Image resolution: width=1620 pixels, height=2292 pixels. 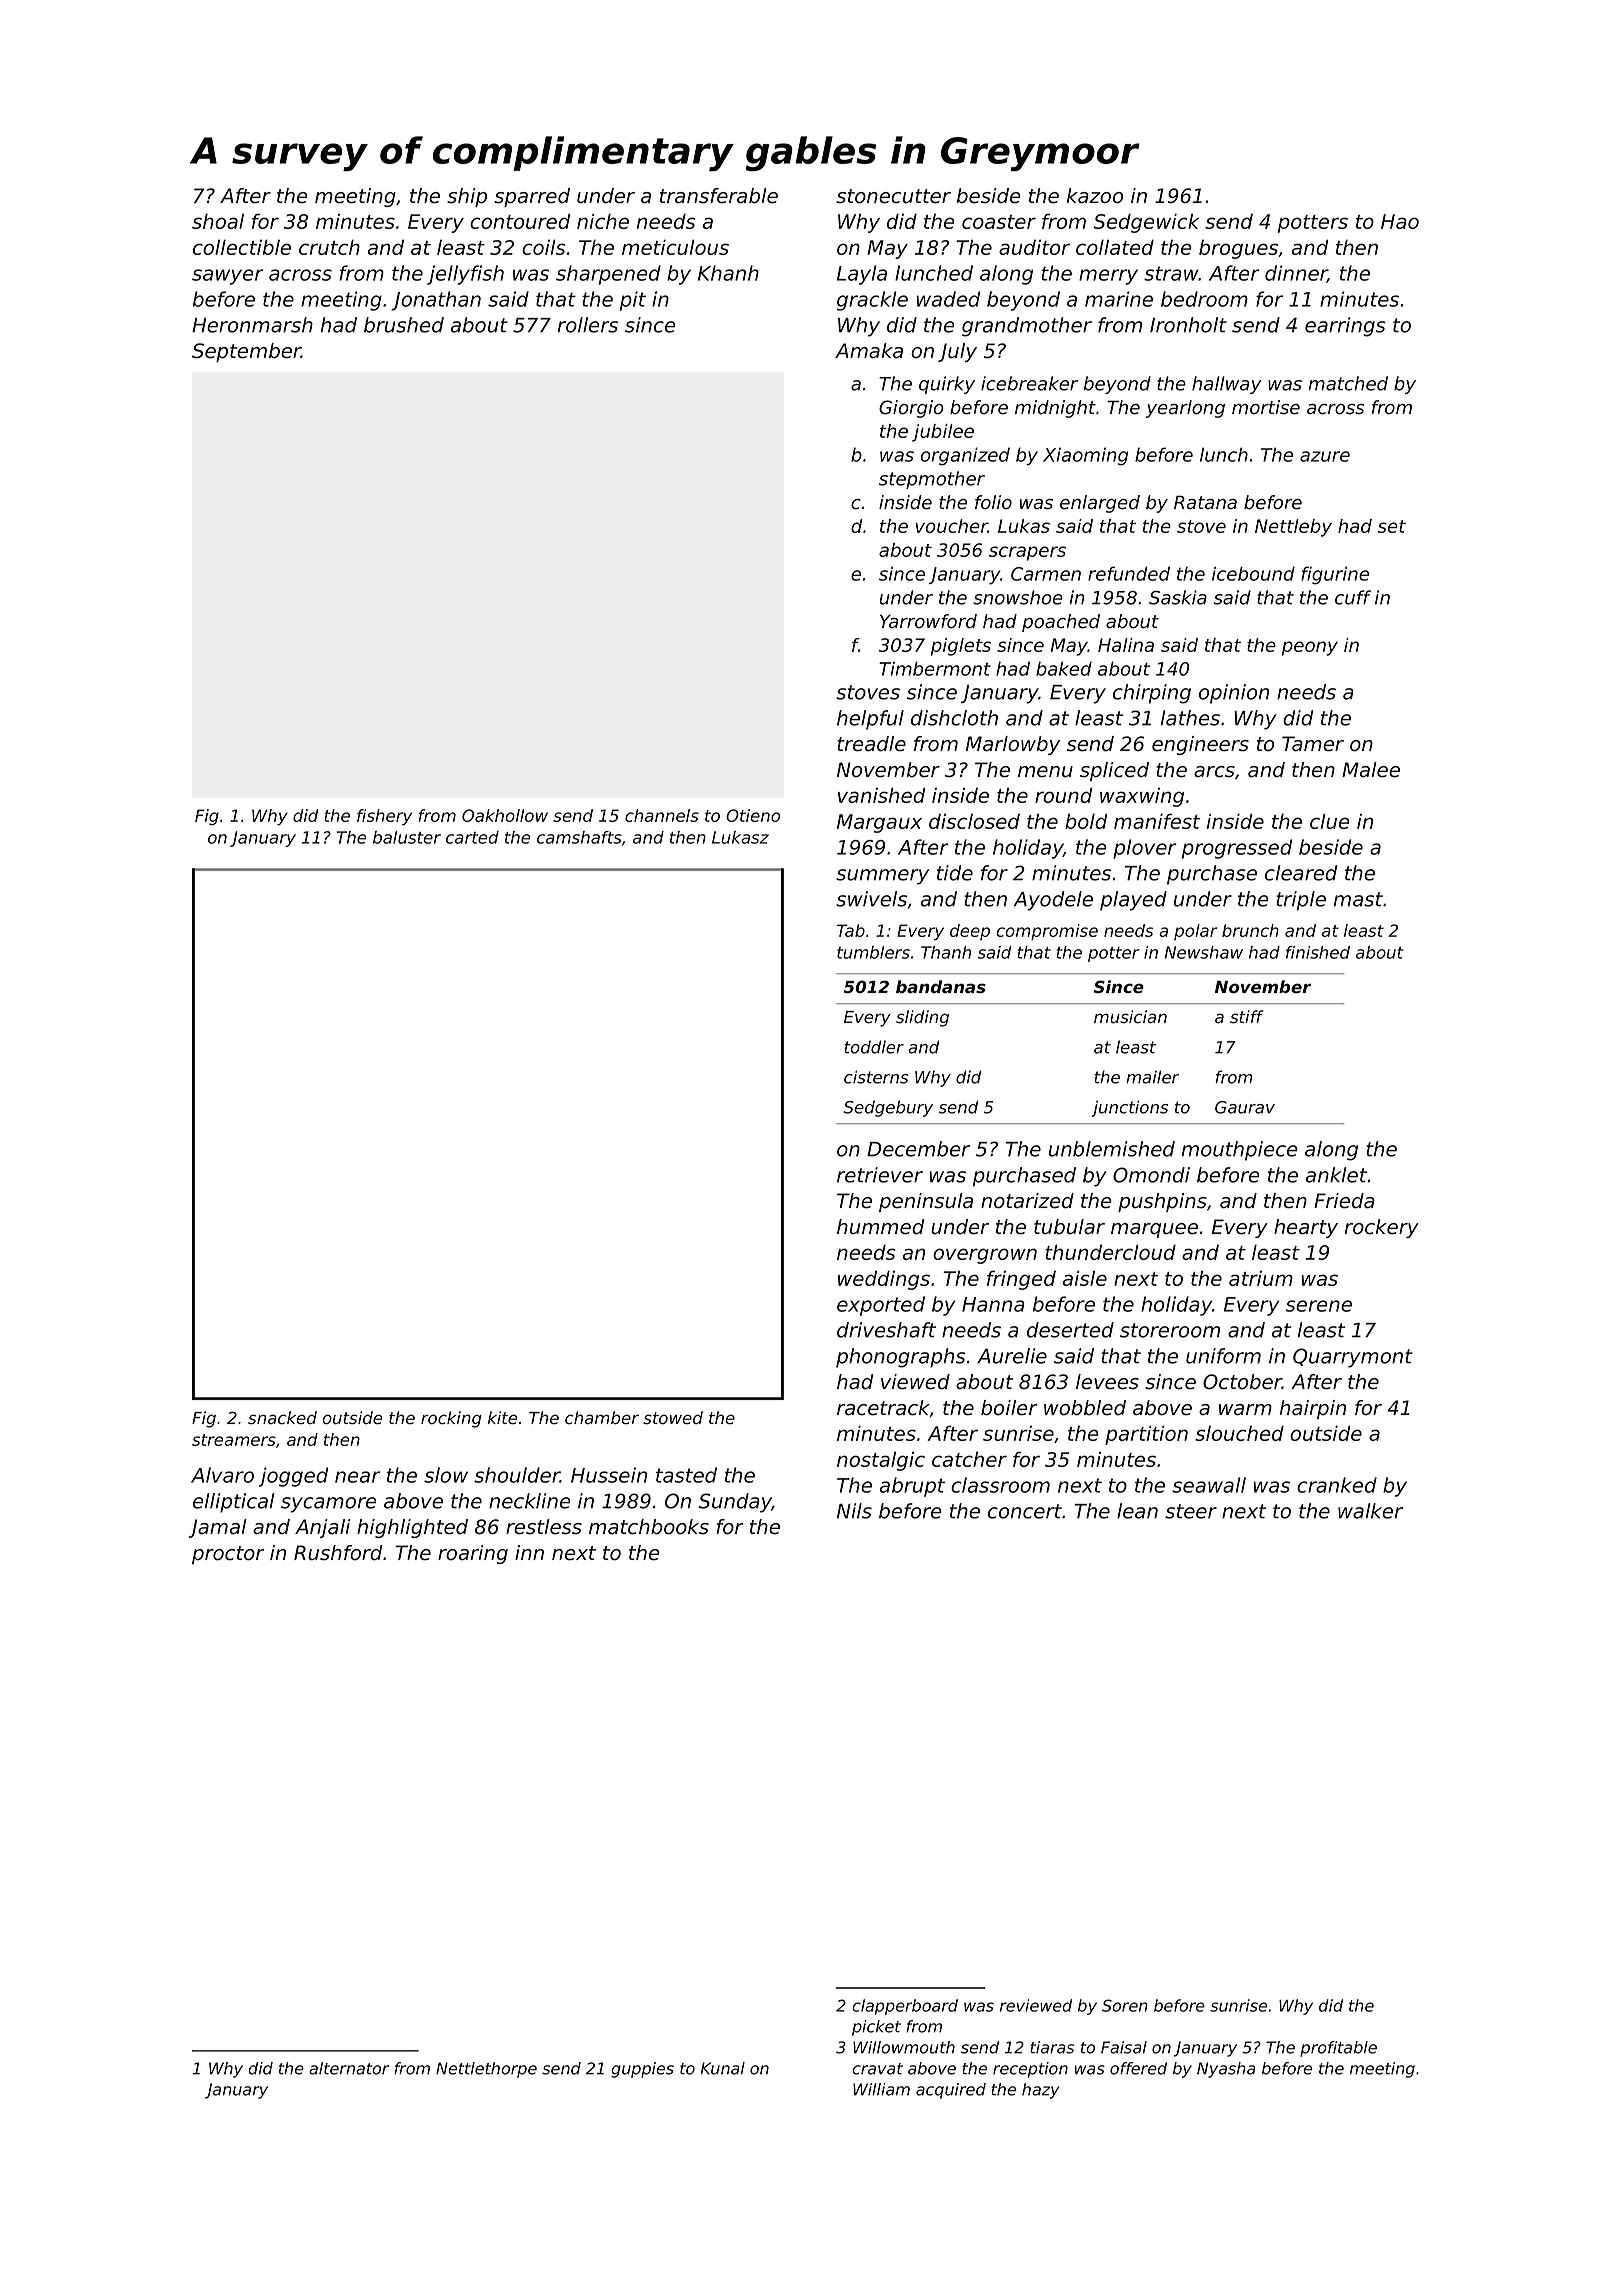 What do you see at coordinates (1085, 1408) in the screenshot?
I see `wobbled` at bounding box center [1085, 1408].
